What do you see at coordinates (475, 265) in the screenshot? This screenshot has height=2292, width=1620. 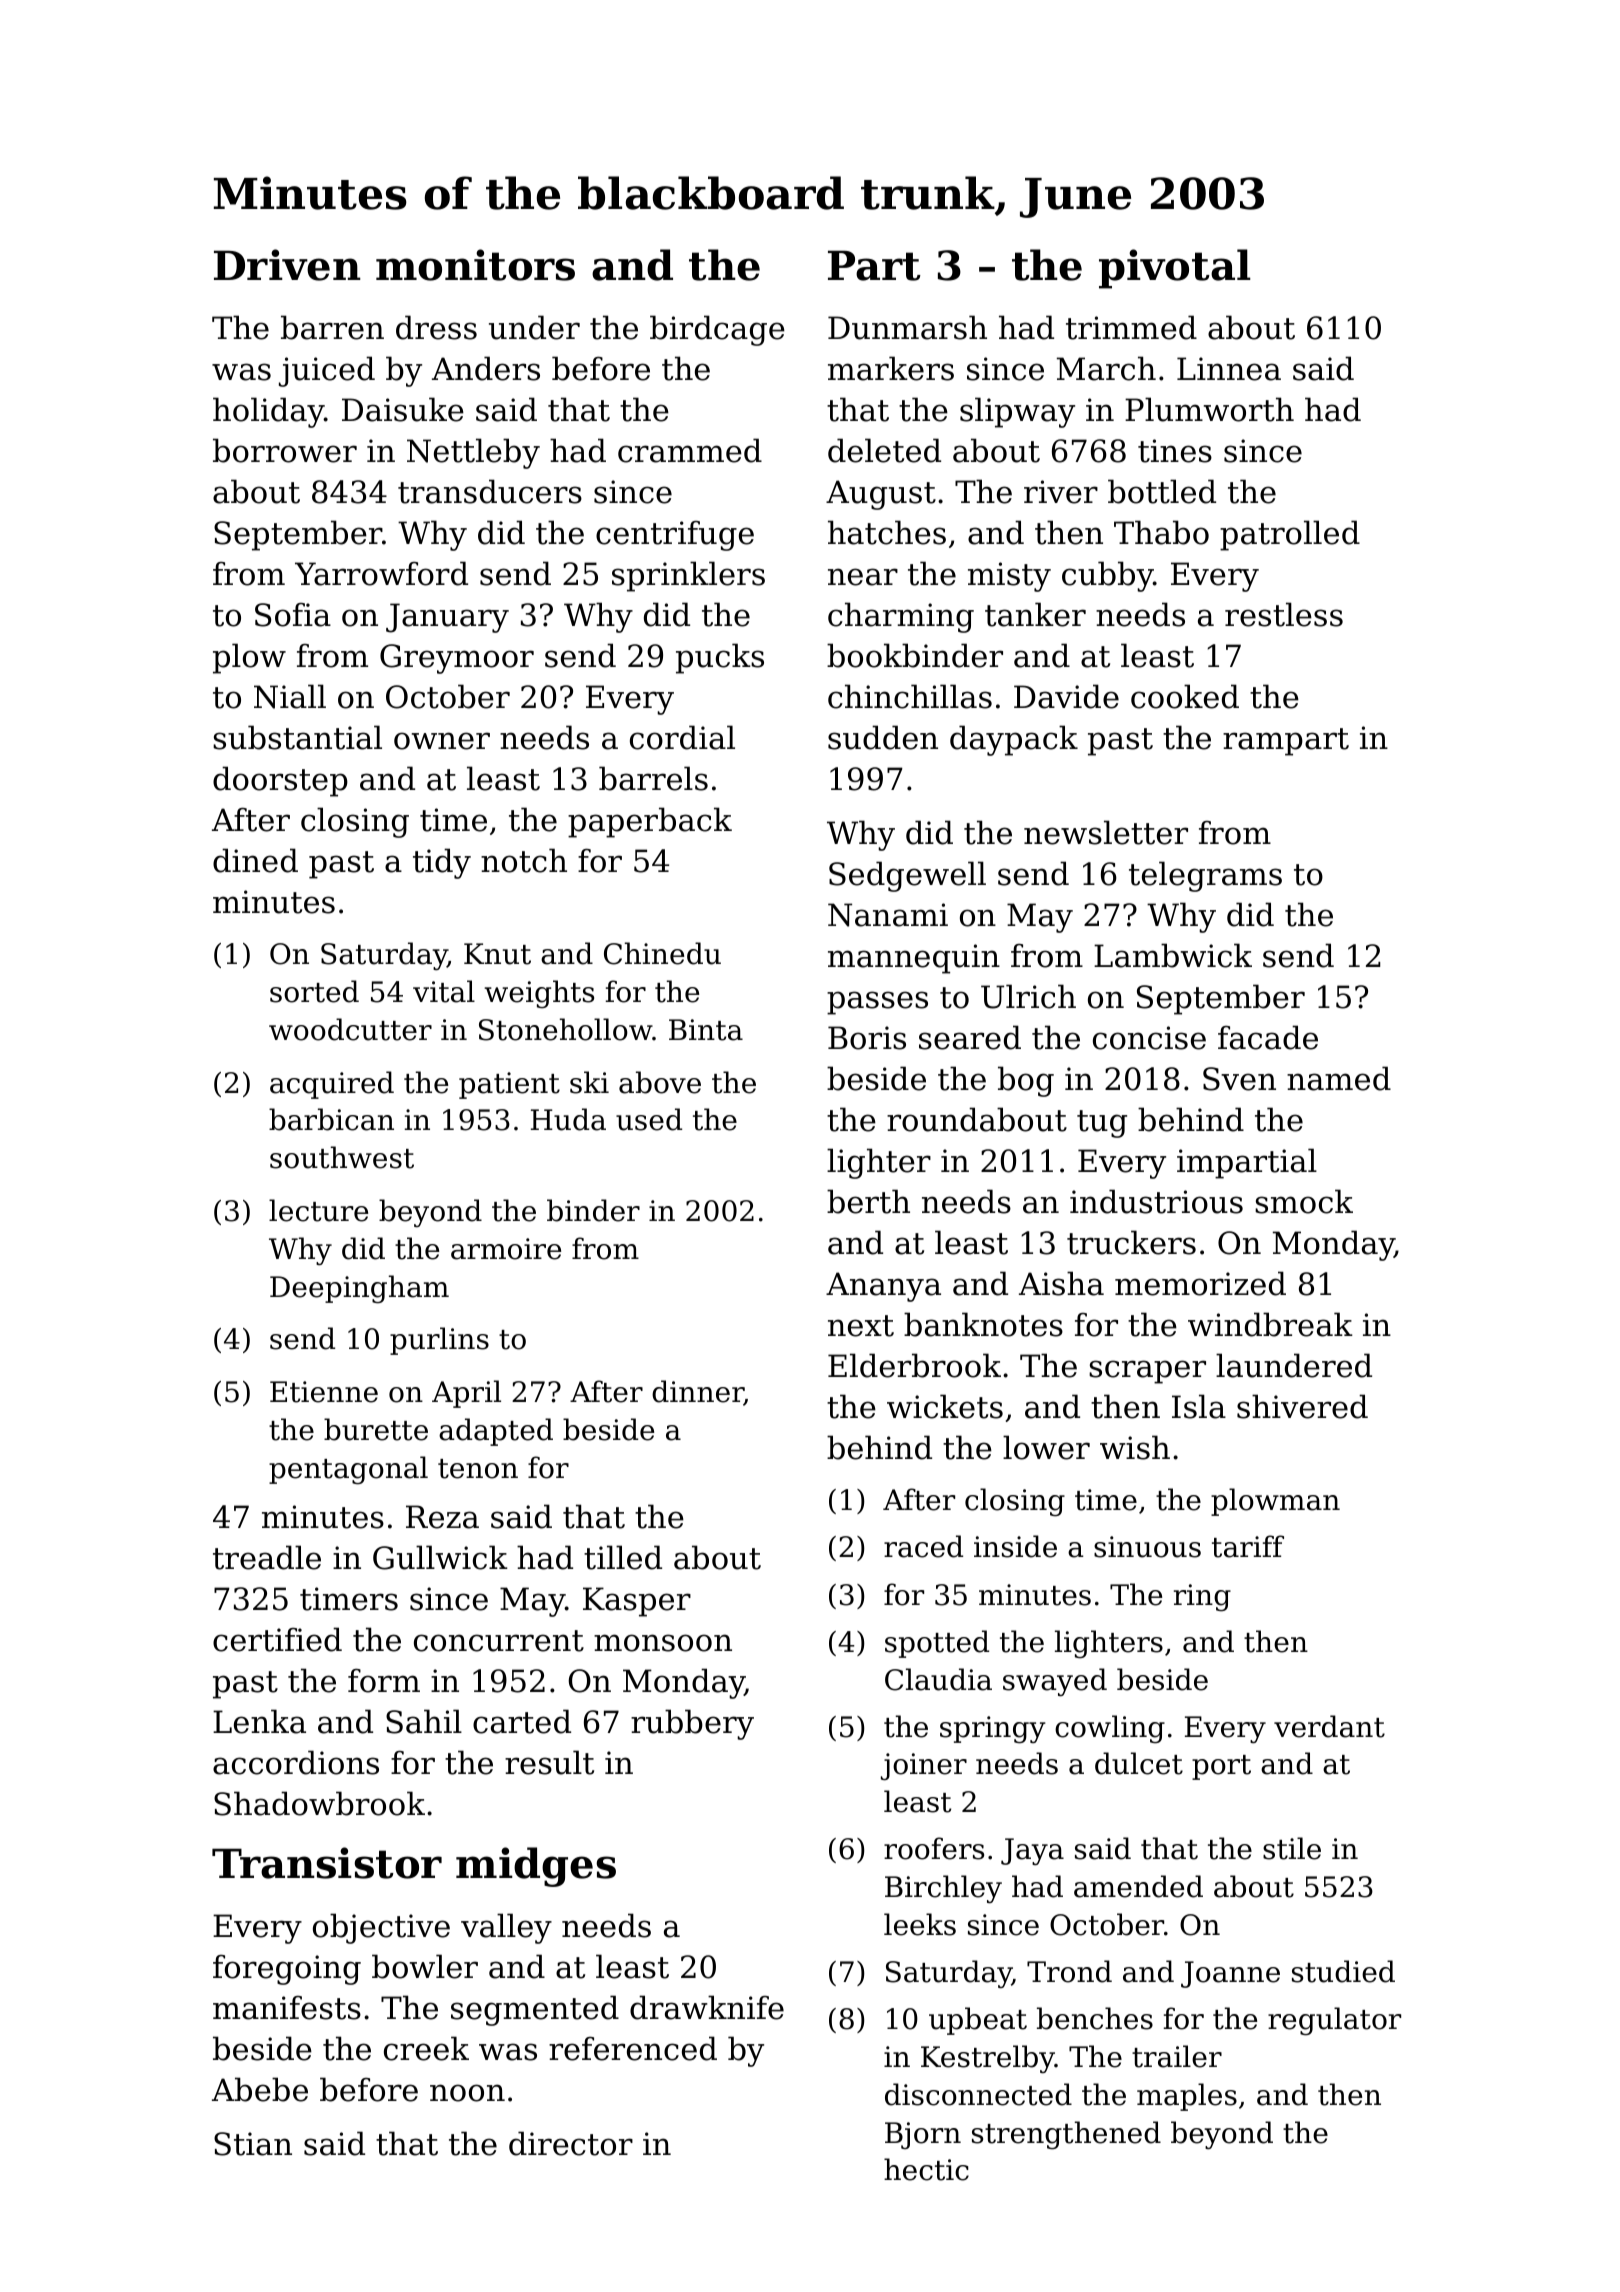 I see `monitors` at bounding box center [475, 265].
